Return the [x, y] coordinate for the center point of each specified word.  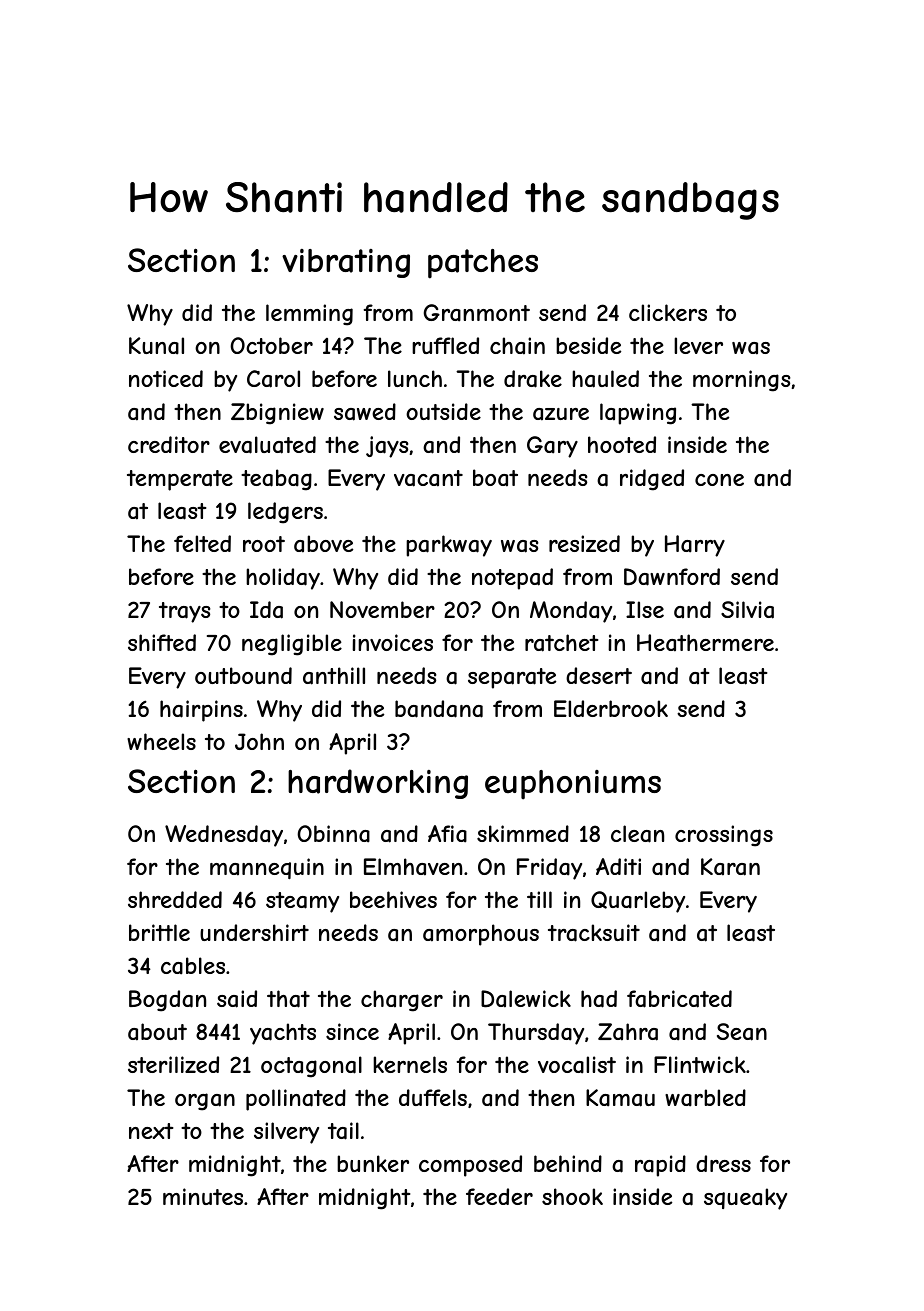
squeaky [745, 1199]
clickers [668, 312]
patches [483, 264]
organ [205, 1102]
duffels [433, 1097]
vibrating [346, 263]
